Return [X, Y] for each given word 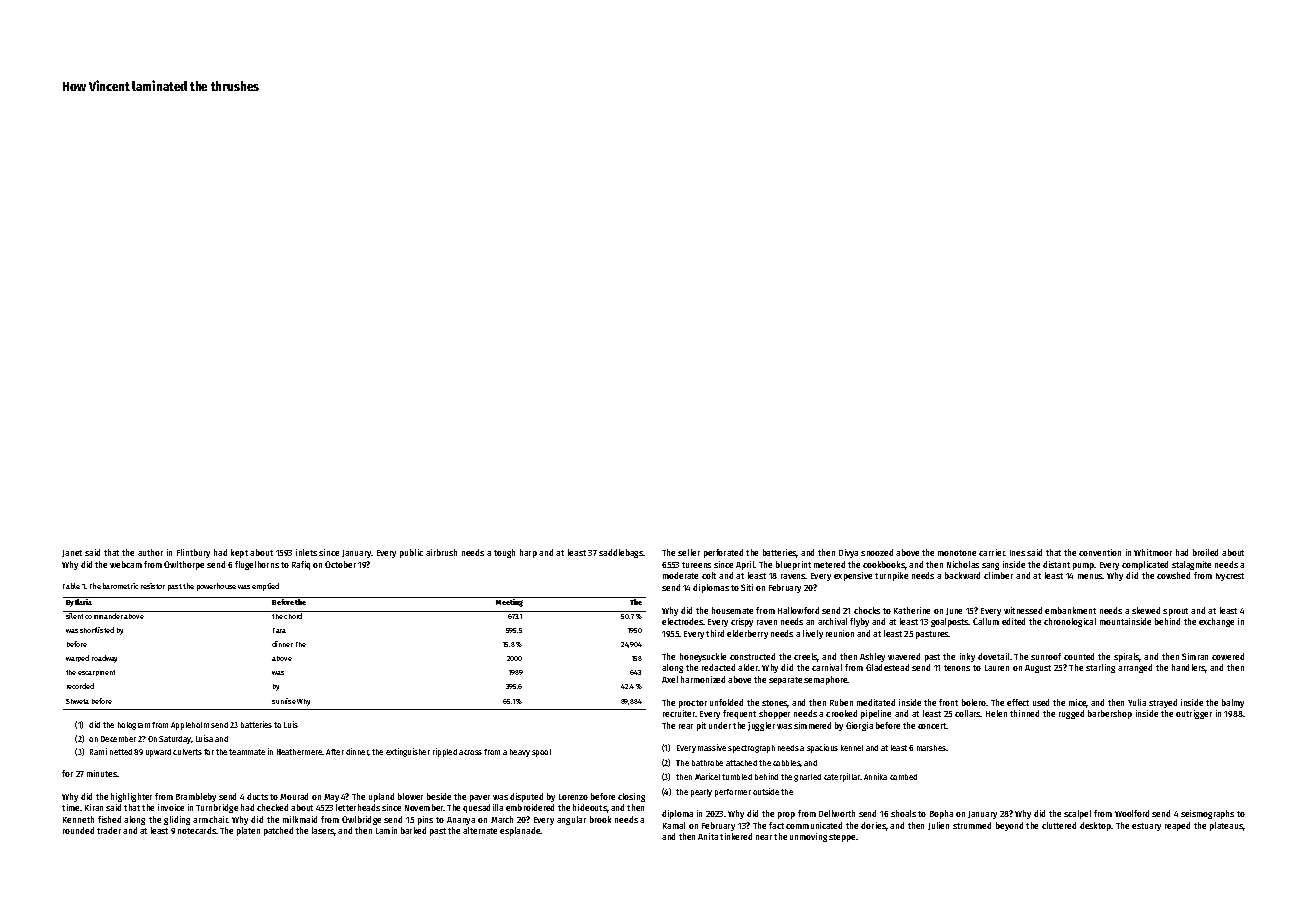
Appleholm [190, 726]
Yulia [1137, 702]
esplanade [520, 831]
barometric [120, 586]
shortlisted [97, 630]
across [470, 752]
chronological [1070, 622]
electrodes [682, 621]
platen [248, 831]
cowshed [1173, 575]
